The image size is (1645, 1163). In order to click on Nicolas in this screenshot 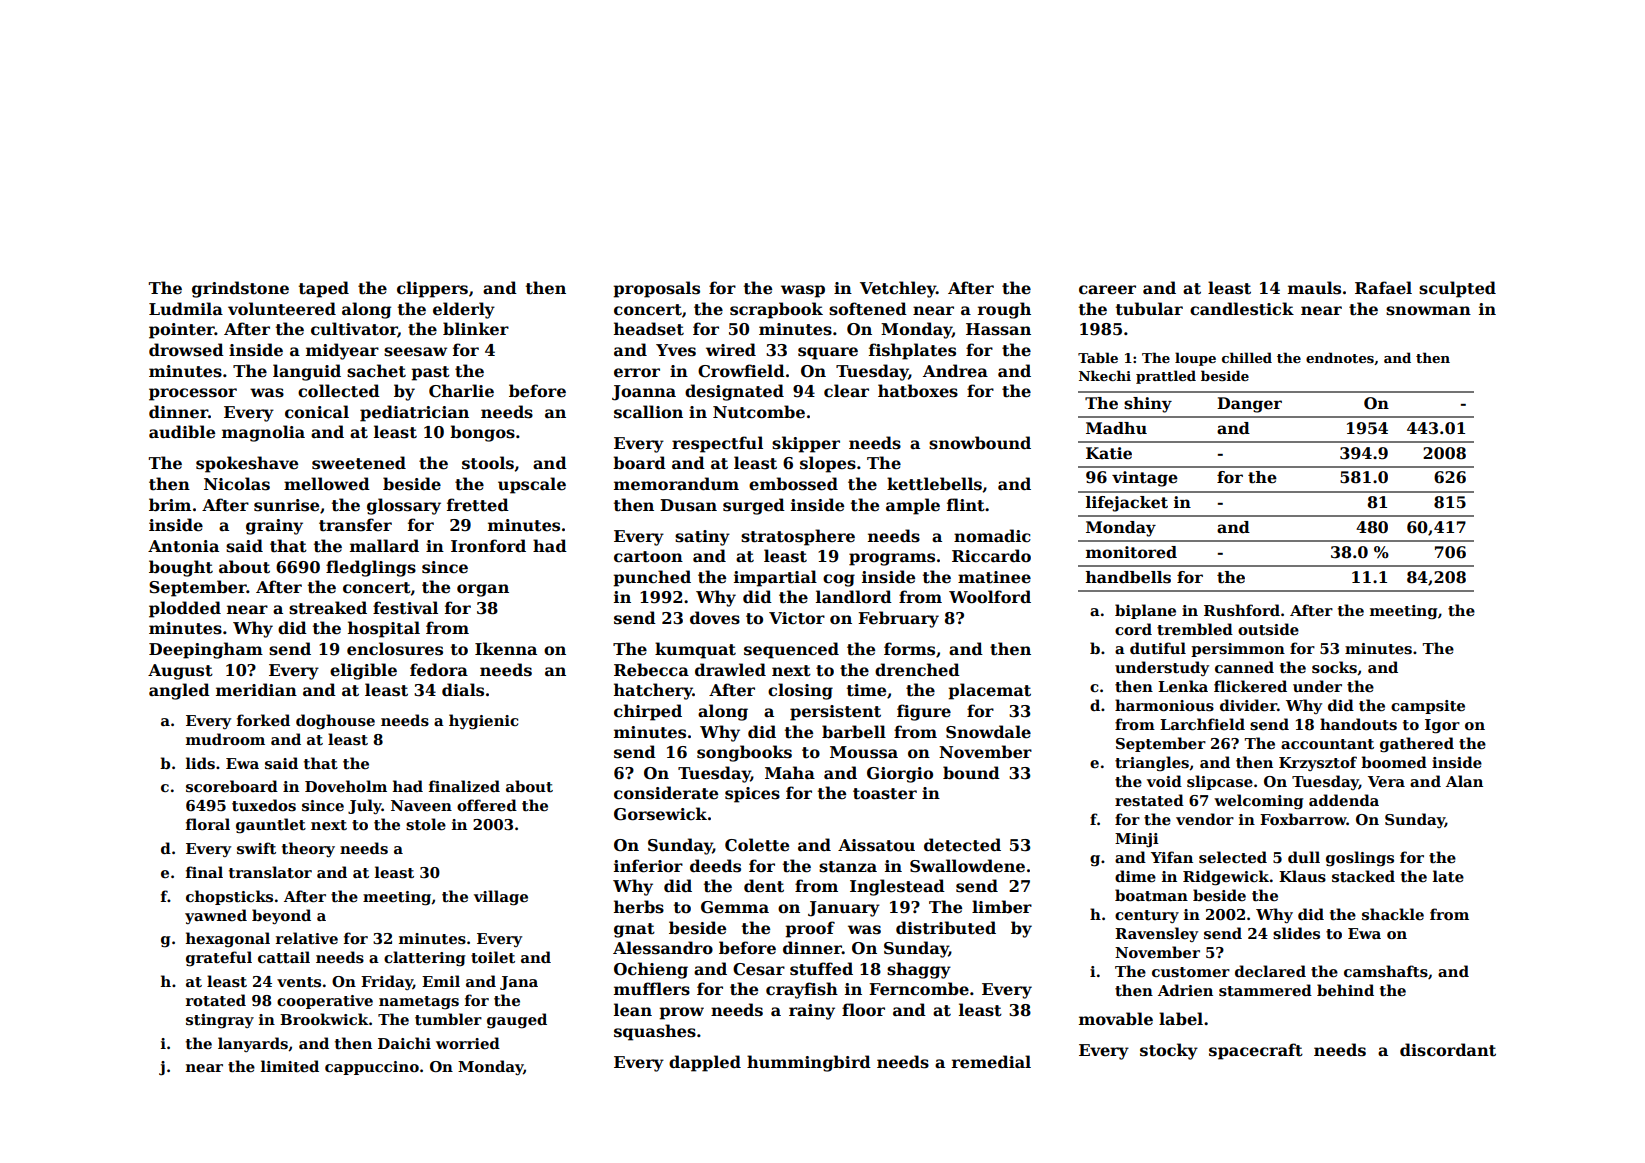, I will do `click(237, 484)`.
